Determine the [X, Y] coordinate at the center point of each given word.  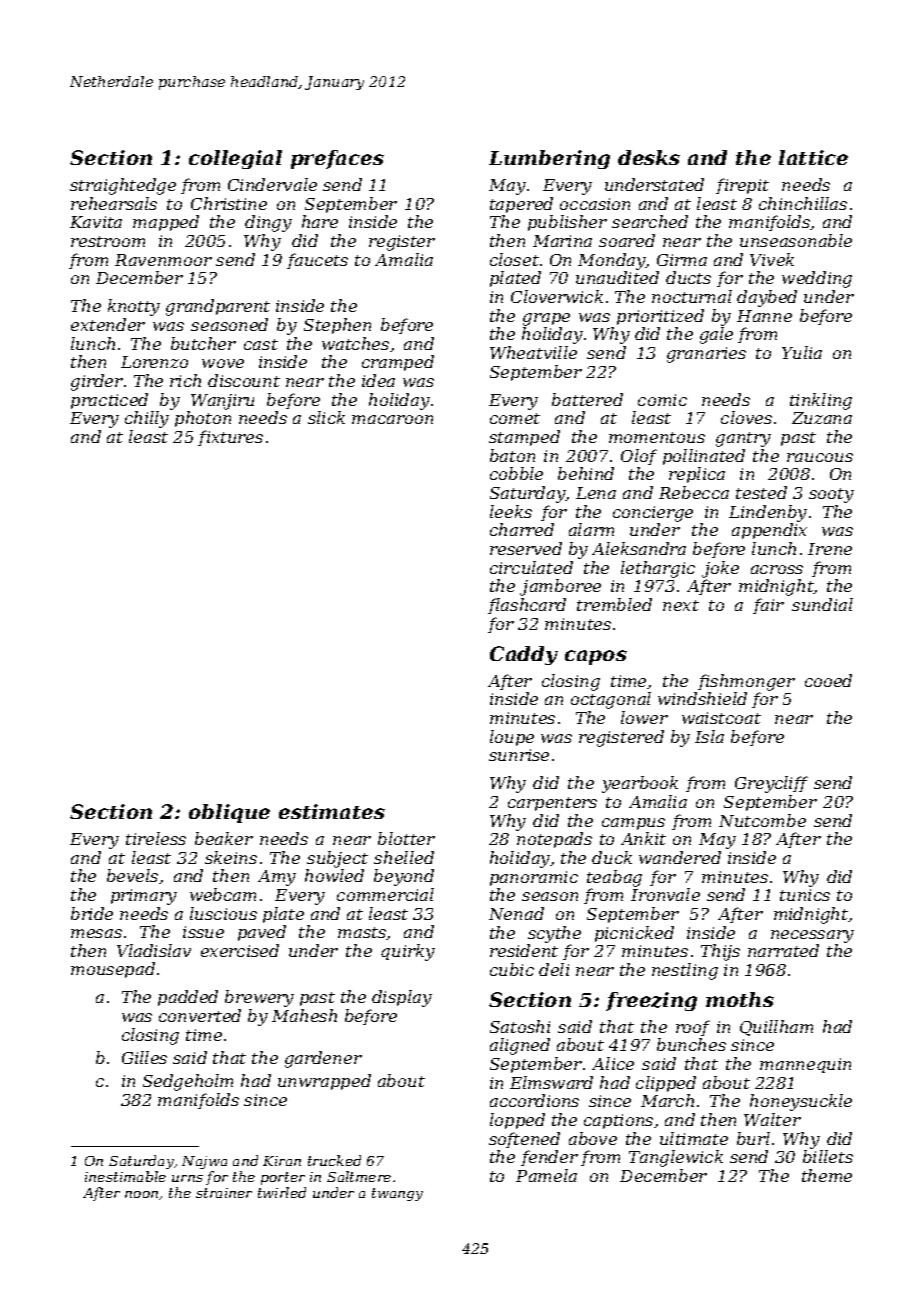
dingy [268, 223]
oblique [229, 813]
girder [97, 382]
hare [320, 221]
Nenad [516, 913]
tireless [156, 838]
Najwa [204, 1162]
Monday [612, 261]
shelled [404, 857]
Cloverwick [557, 296]
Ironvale [665, 894]
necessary [812, 936]
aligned [520, 1046]
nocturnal [692, 296]
